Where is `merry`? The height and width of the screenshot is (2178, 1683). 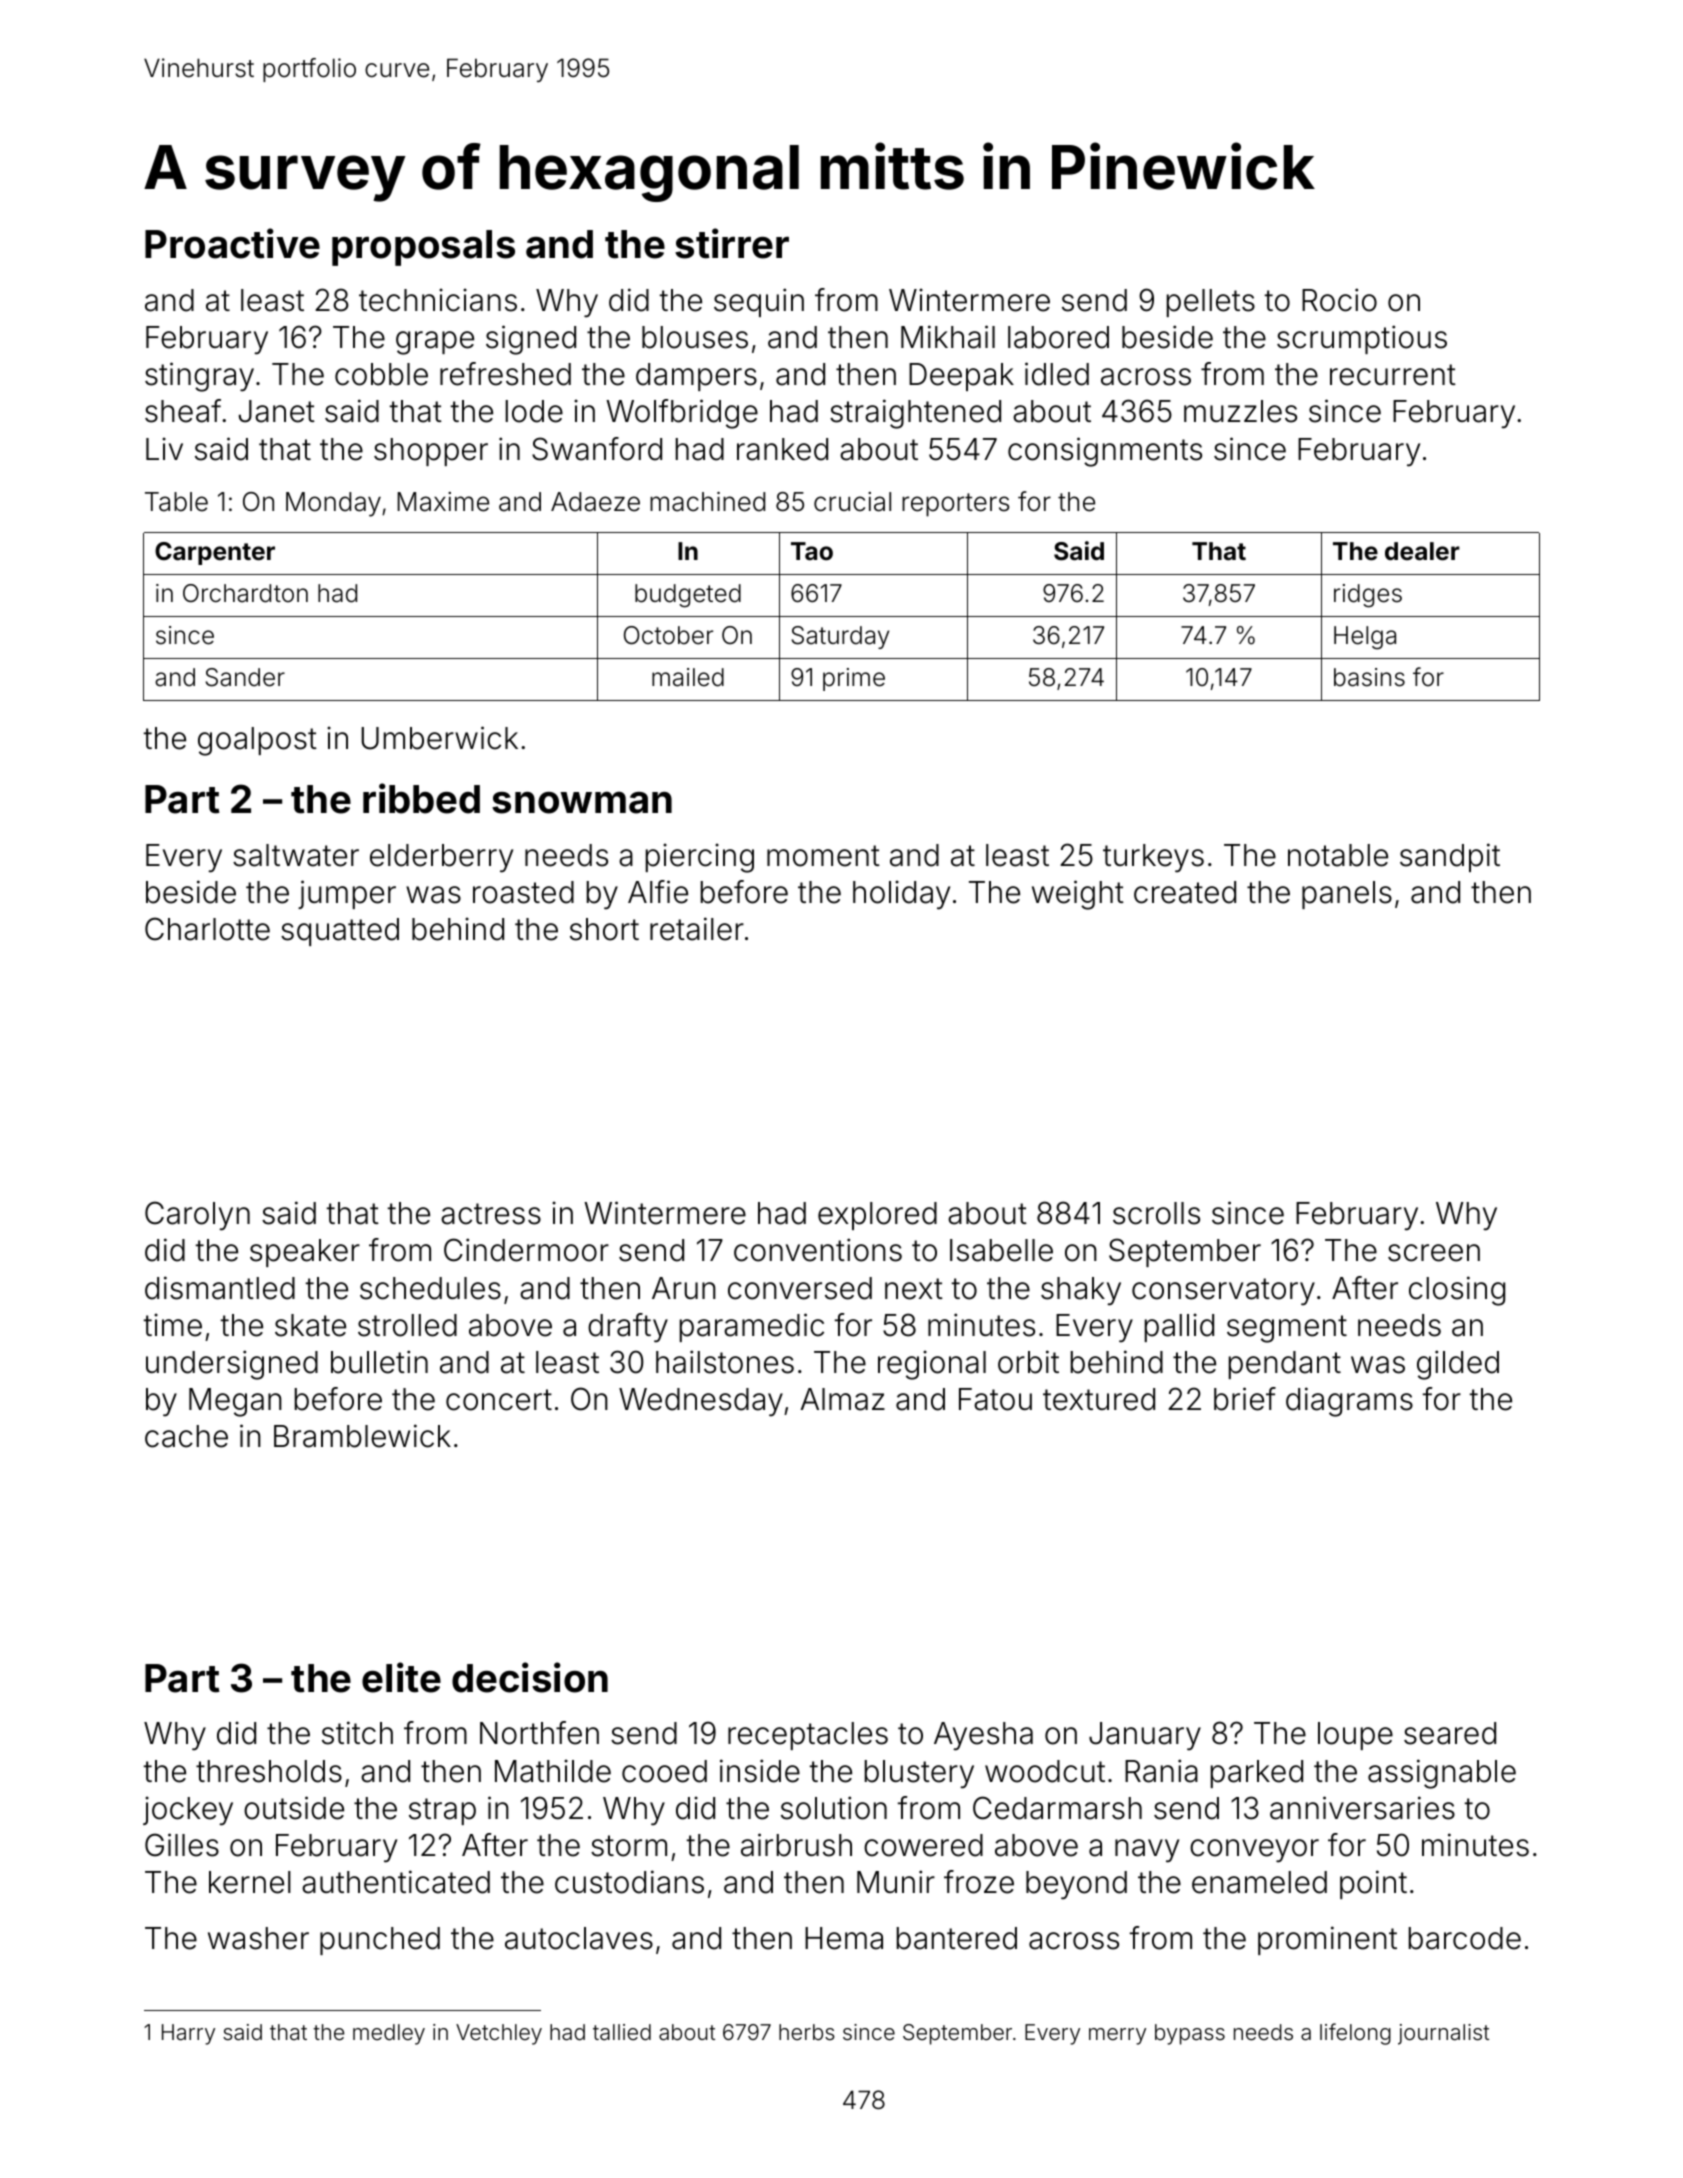
merry is located at coordinates (1117, 2036).
